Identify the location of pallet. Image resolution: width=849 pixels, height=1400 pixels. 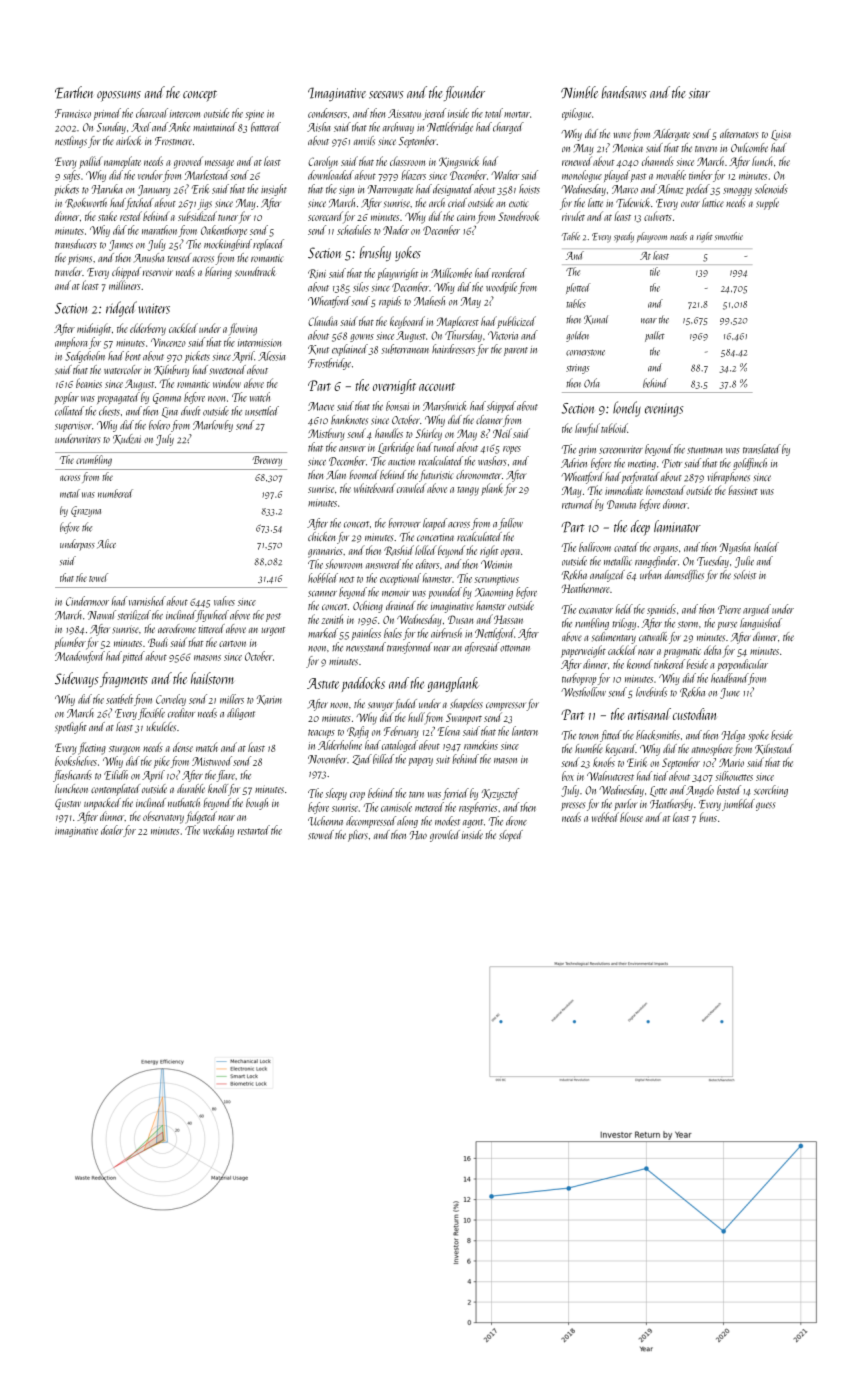
(655, 336).
